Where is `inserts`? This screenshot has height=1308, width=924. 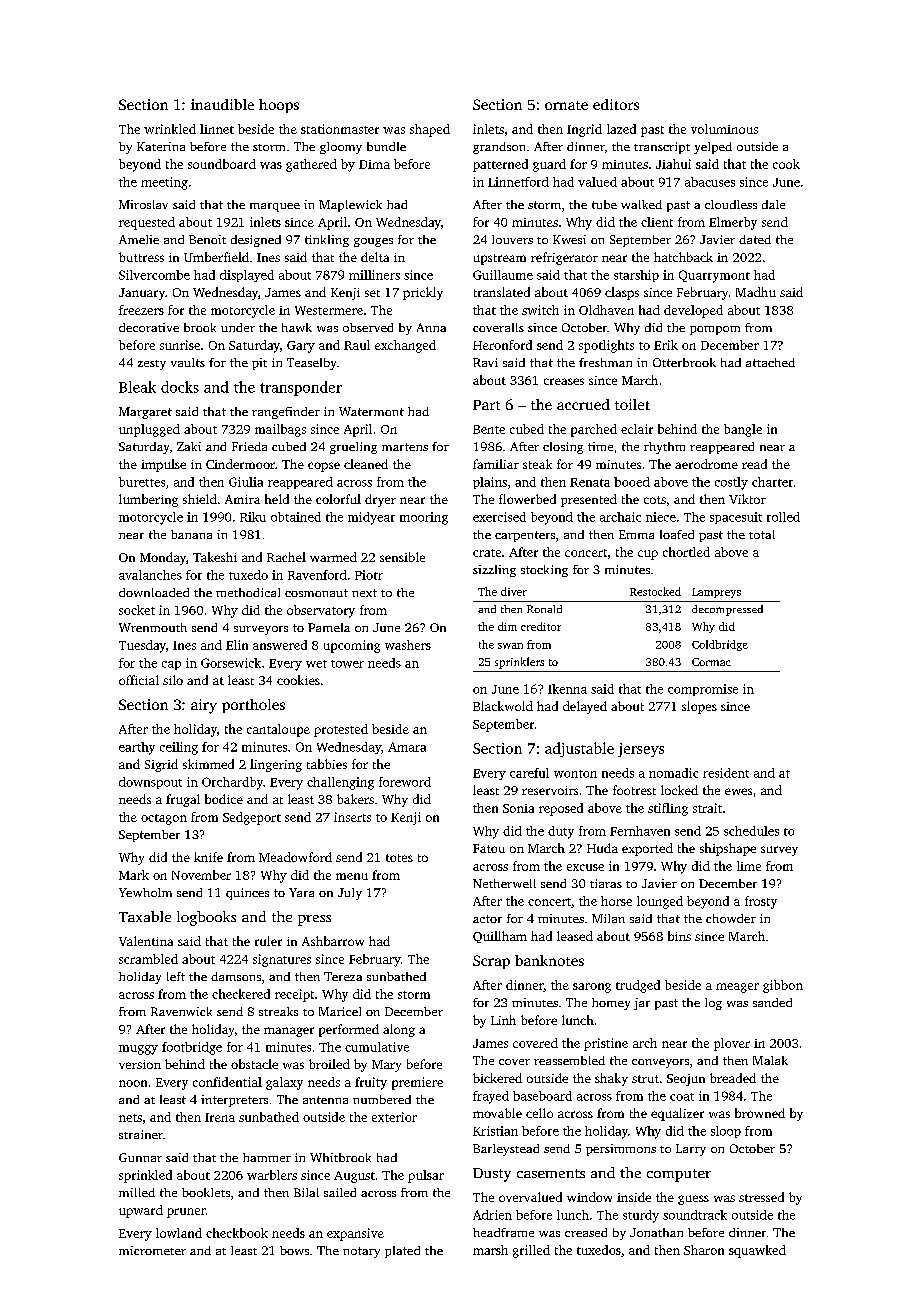 inserts is located at coordinates (352, 817).
